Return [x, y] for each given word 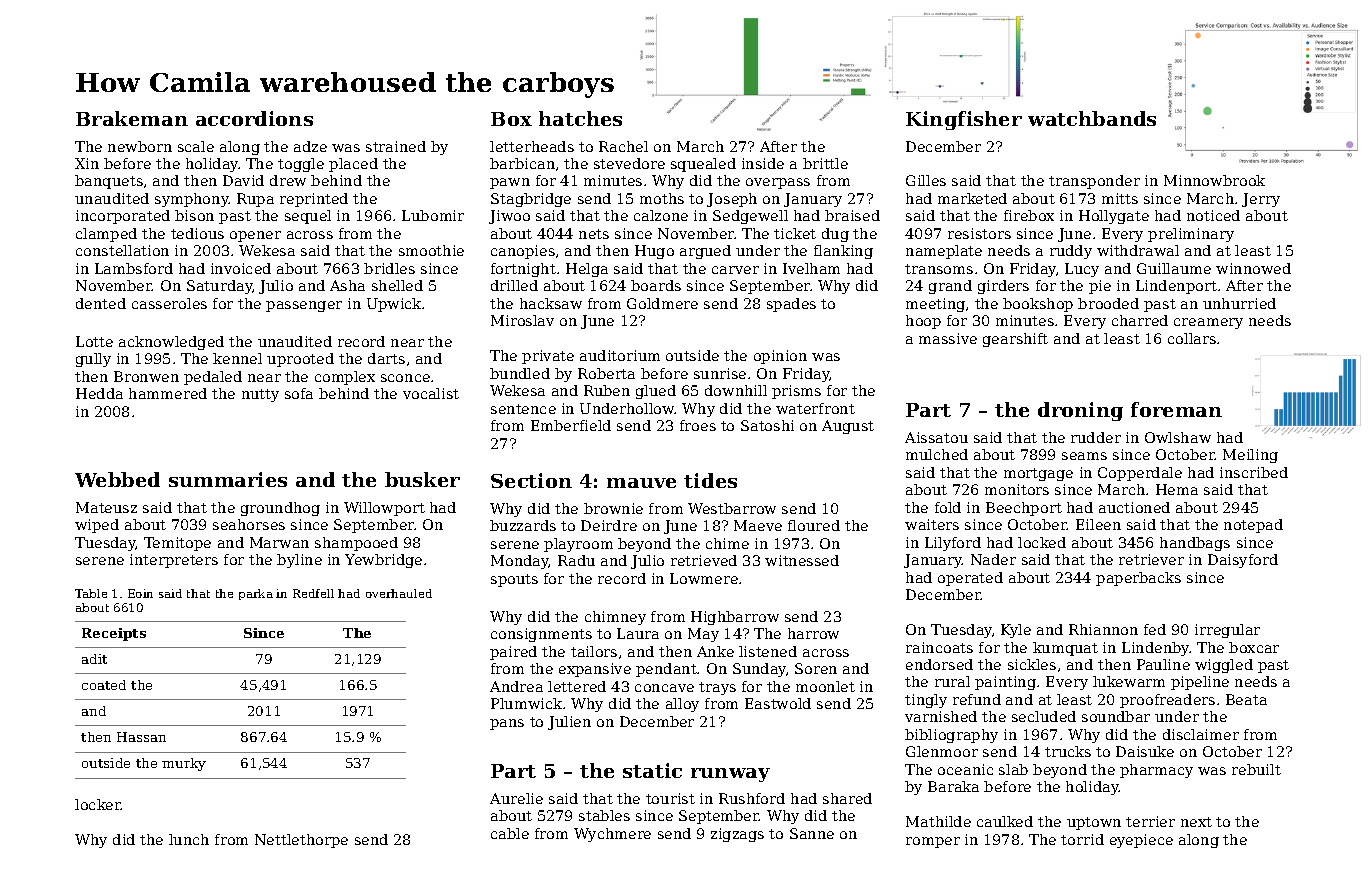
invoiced [241, 268]
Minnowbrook [1214, 180]
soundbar [1116, 716]
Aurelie [516, 798]
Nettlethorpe [301, 841]
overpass [778, 183]
